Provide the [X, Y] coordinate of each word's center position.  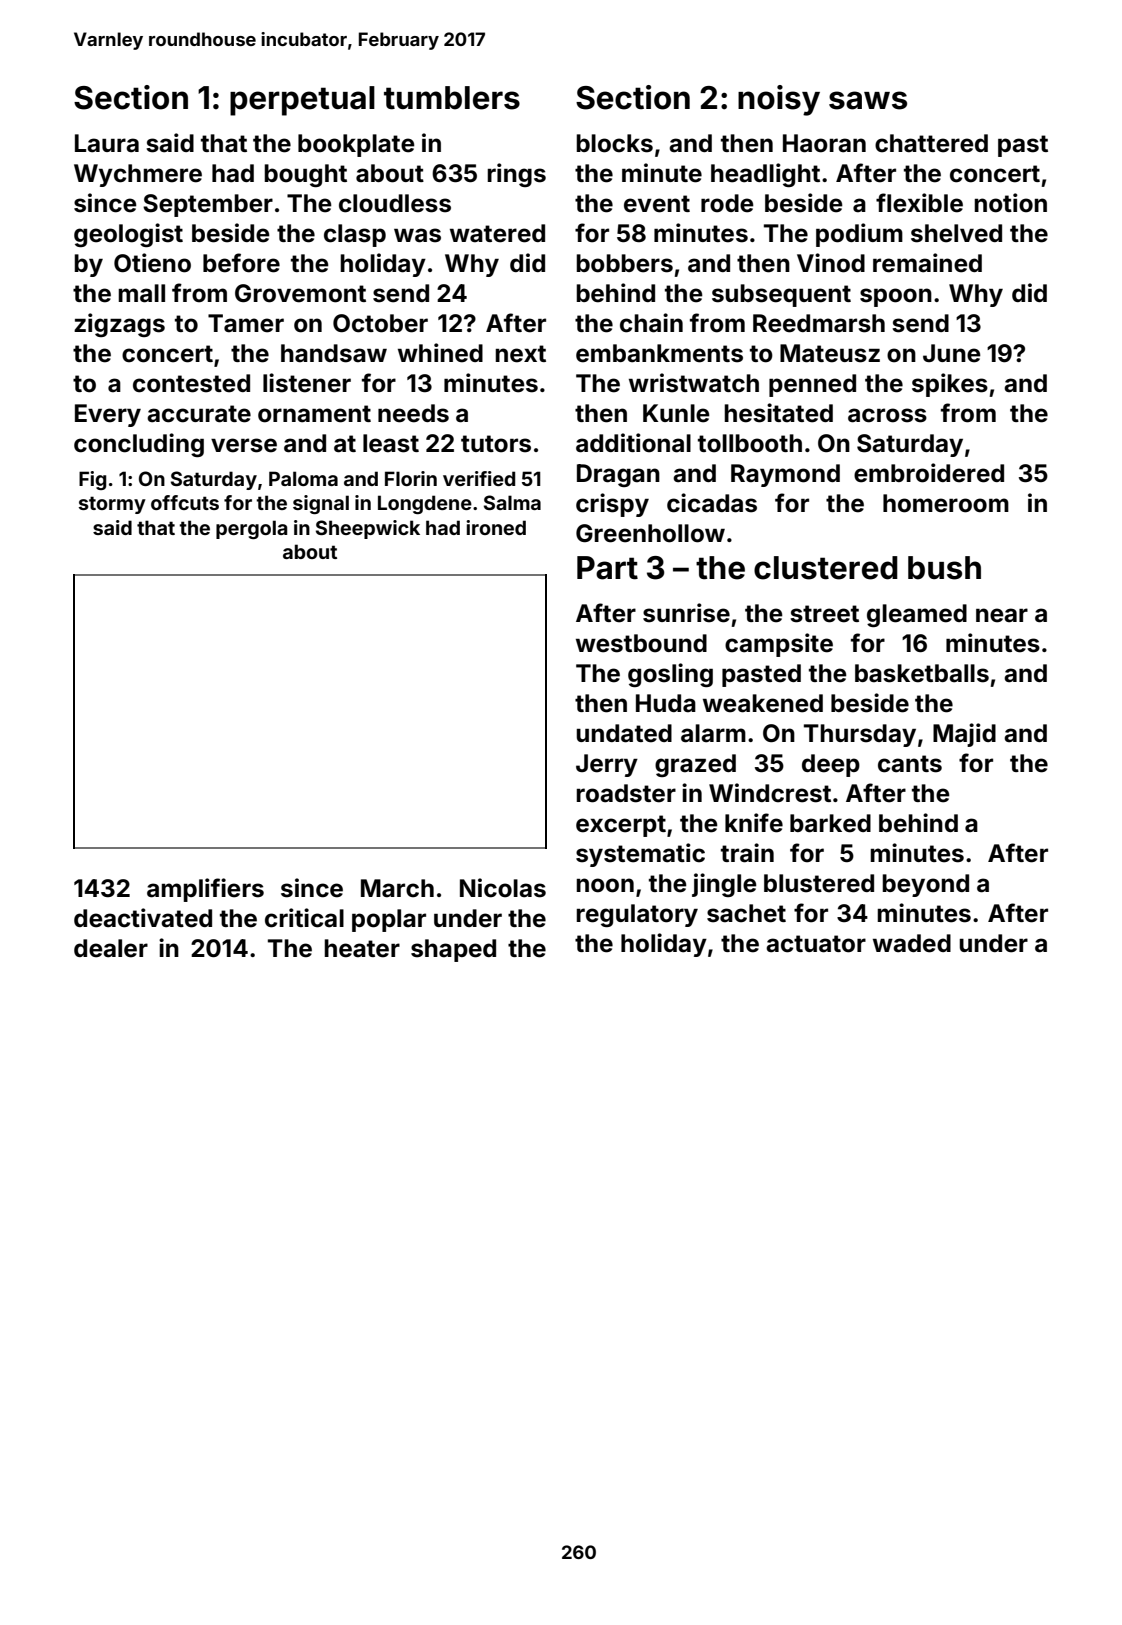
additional [633, 443]
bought [305, 175]
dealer [111, 948]
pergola [251, 529]
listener [307, 383]
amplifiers [205, 890]
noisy [779, 100]
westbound [641, 643]
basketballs [922, 673]
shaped [453, 950]
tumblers [452, 98]
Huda [666, 703]
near [1002, 615]
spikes [950, 385]
